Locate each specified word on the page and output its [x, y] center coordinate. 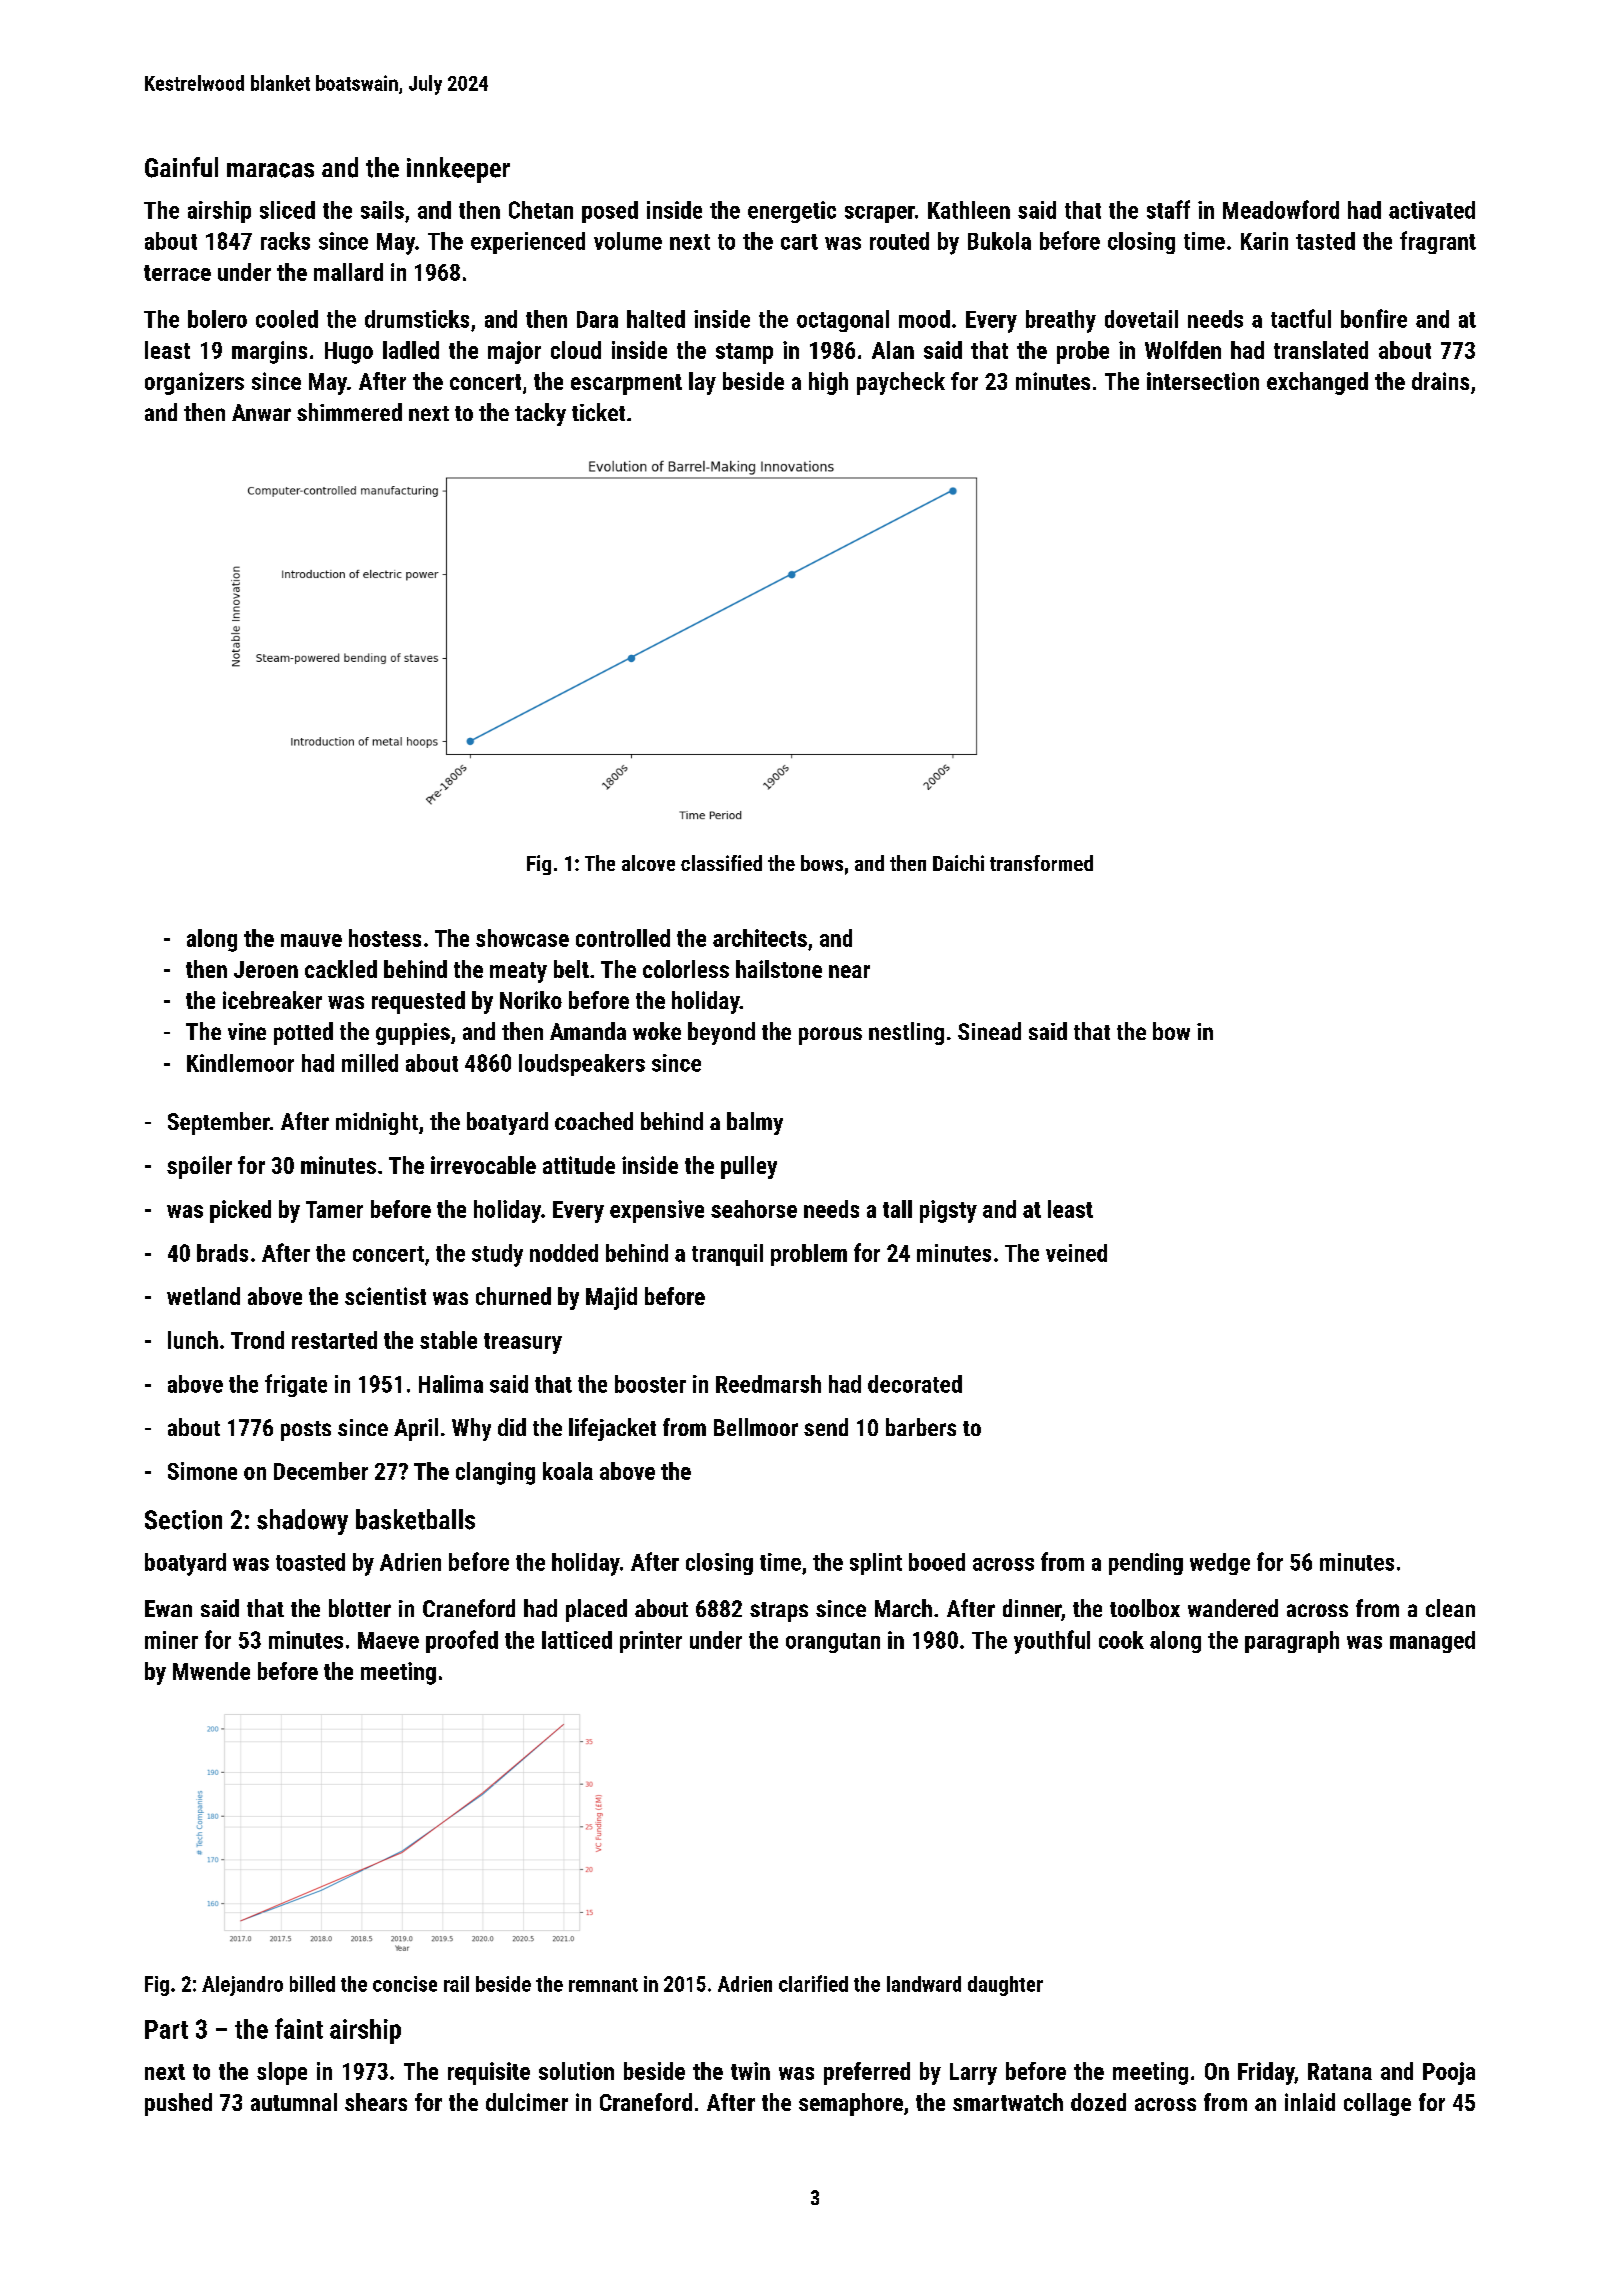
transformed [1041, 863]
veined [1076, 1253]
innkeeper [458, 170]
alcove [648, 863]
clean [1450, 1608]
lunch [193, 1340]
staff [1168, 209]
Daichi [958, 863]
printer [651, 1642]
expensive [657, 1211]
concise [405, 1984]
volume [628, 241]
